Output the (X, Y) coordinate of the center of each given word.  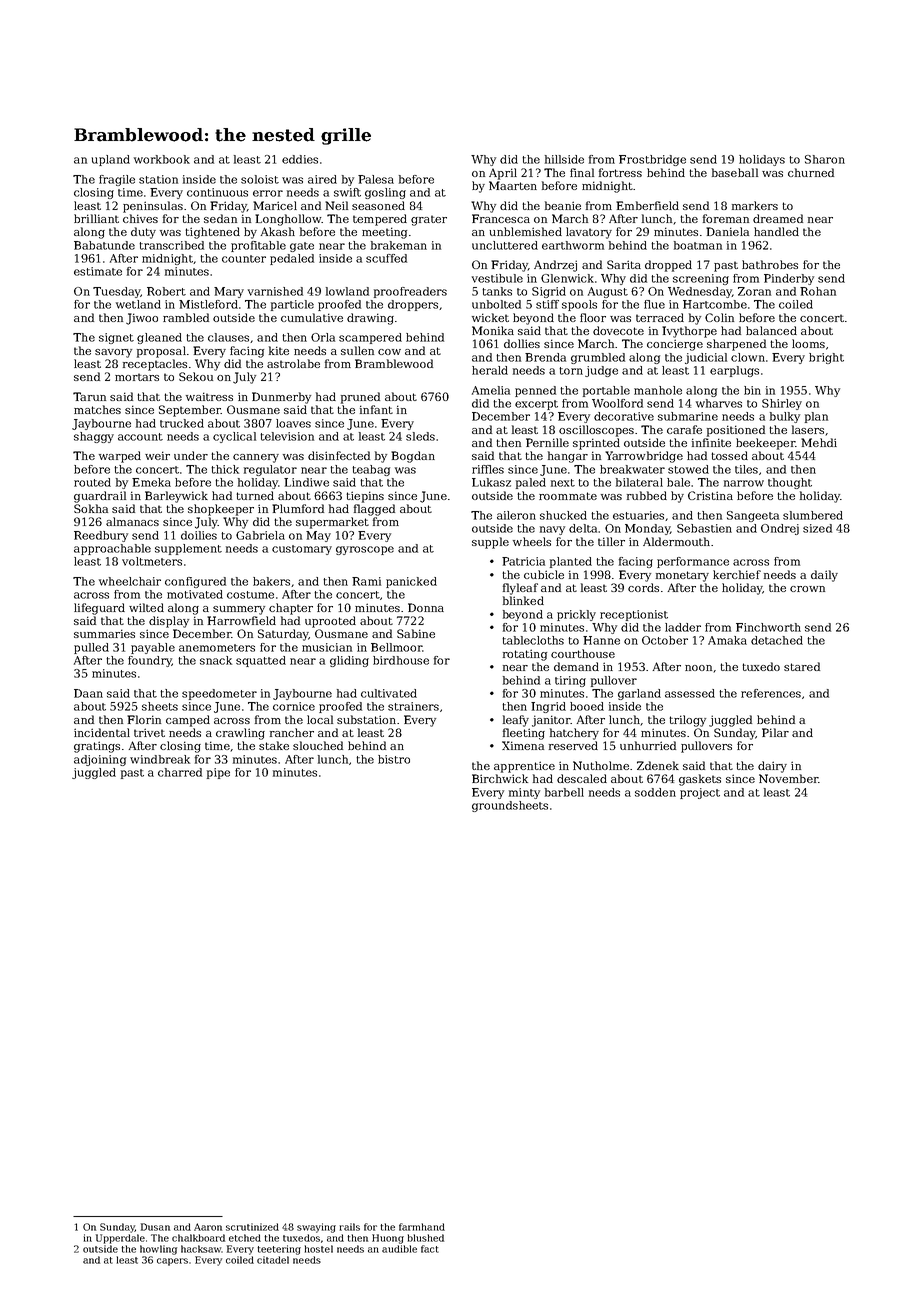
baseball (735, 172)
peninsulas (153, 207)
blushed (426, 1238)
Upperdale (120, 1239)
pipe (218, 773)
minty (524, 793)
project (700, 793)
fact (430, 1249)
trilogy (687, 721)
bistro (394, 759)
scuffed (386, 258)
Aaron (208, 1227)
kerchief (737, 574)
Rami (366, 581)
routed (92, 482)
